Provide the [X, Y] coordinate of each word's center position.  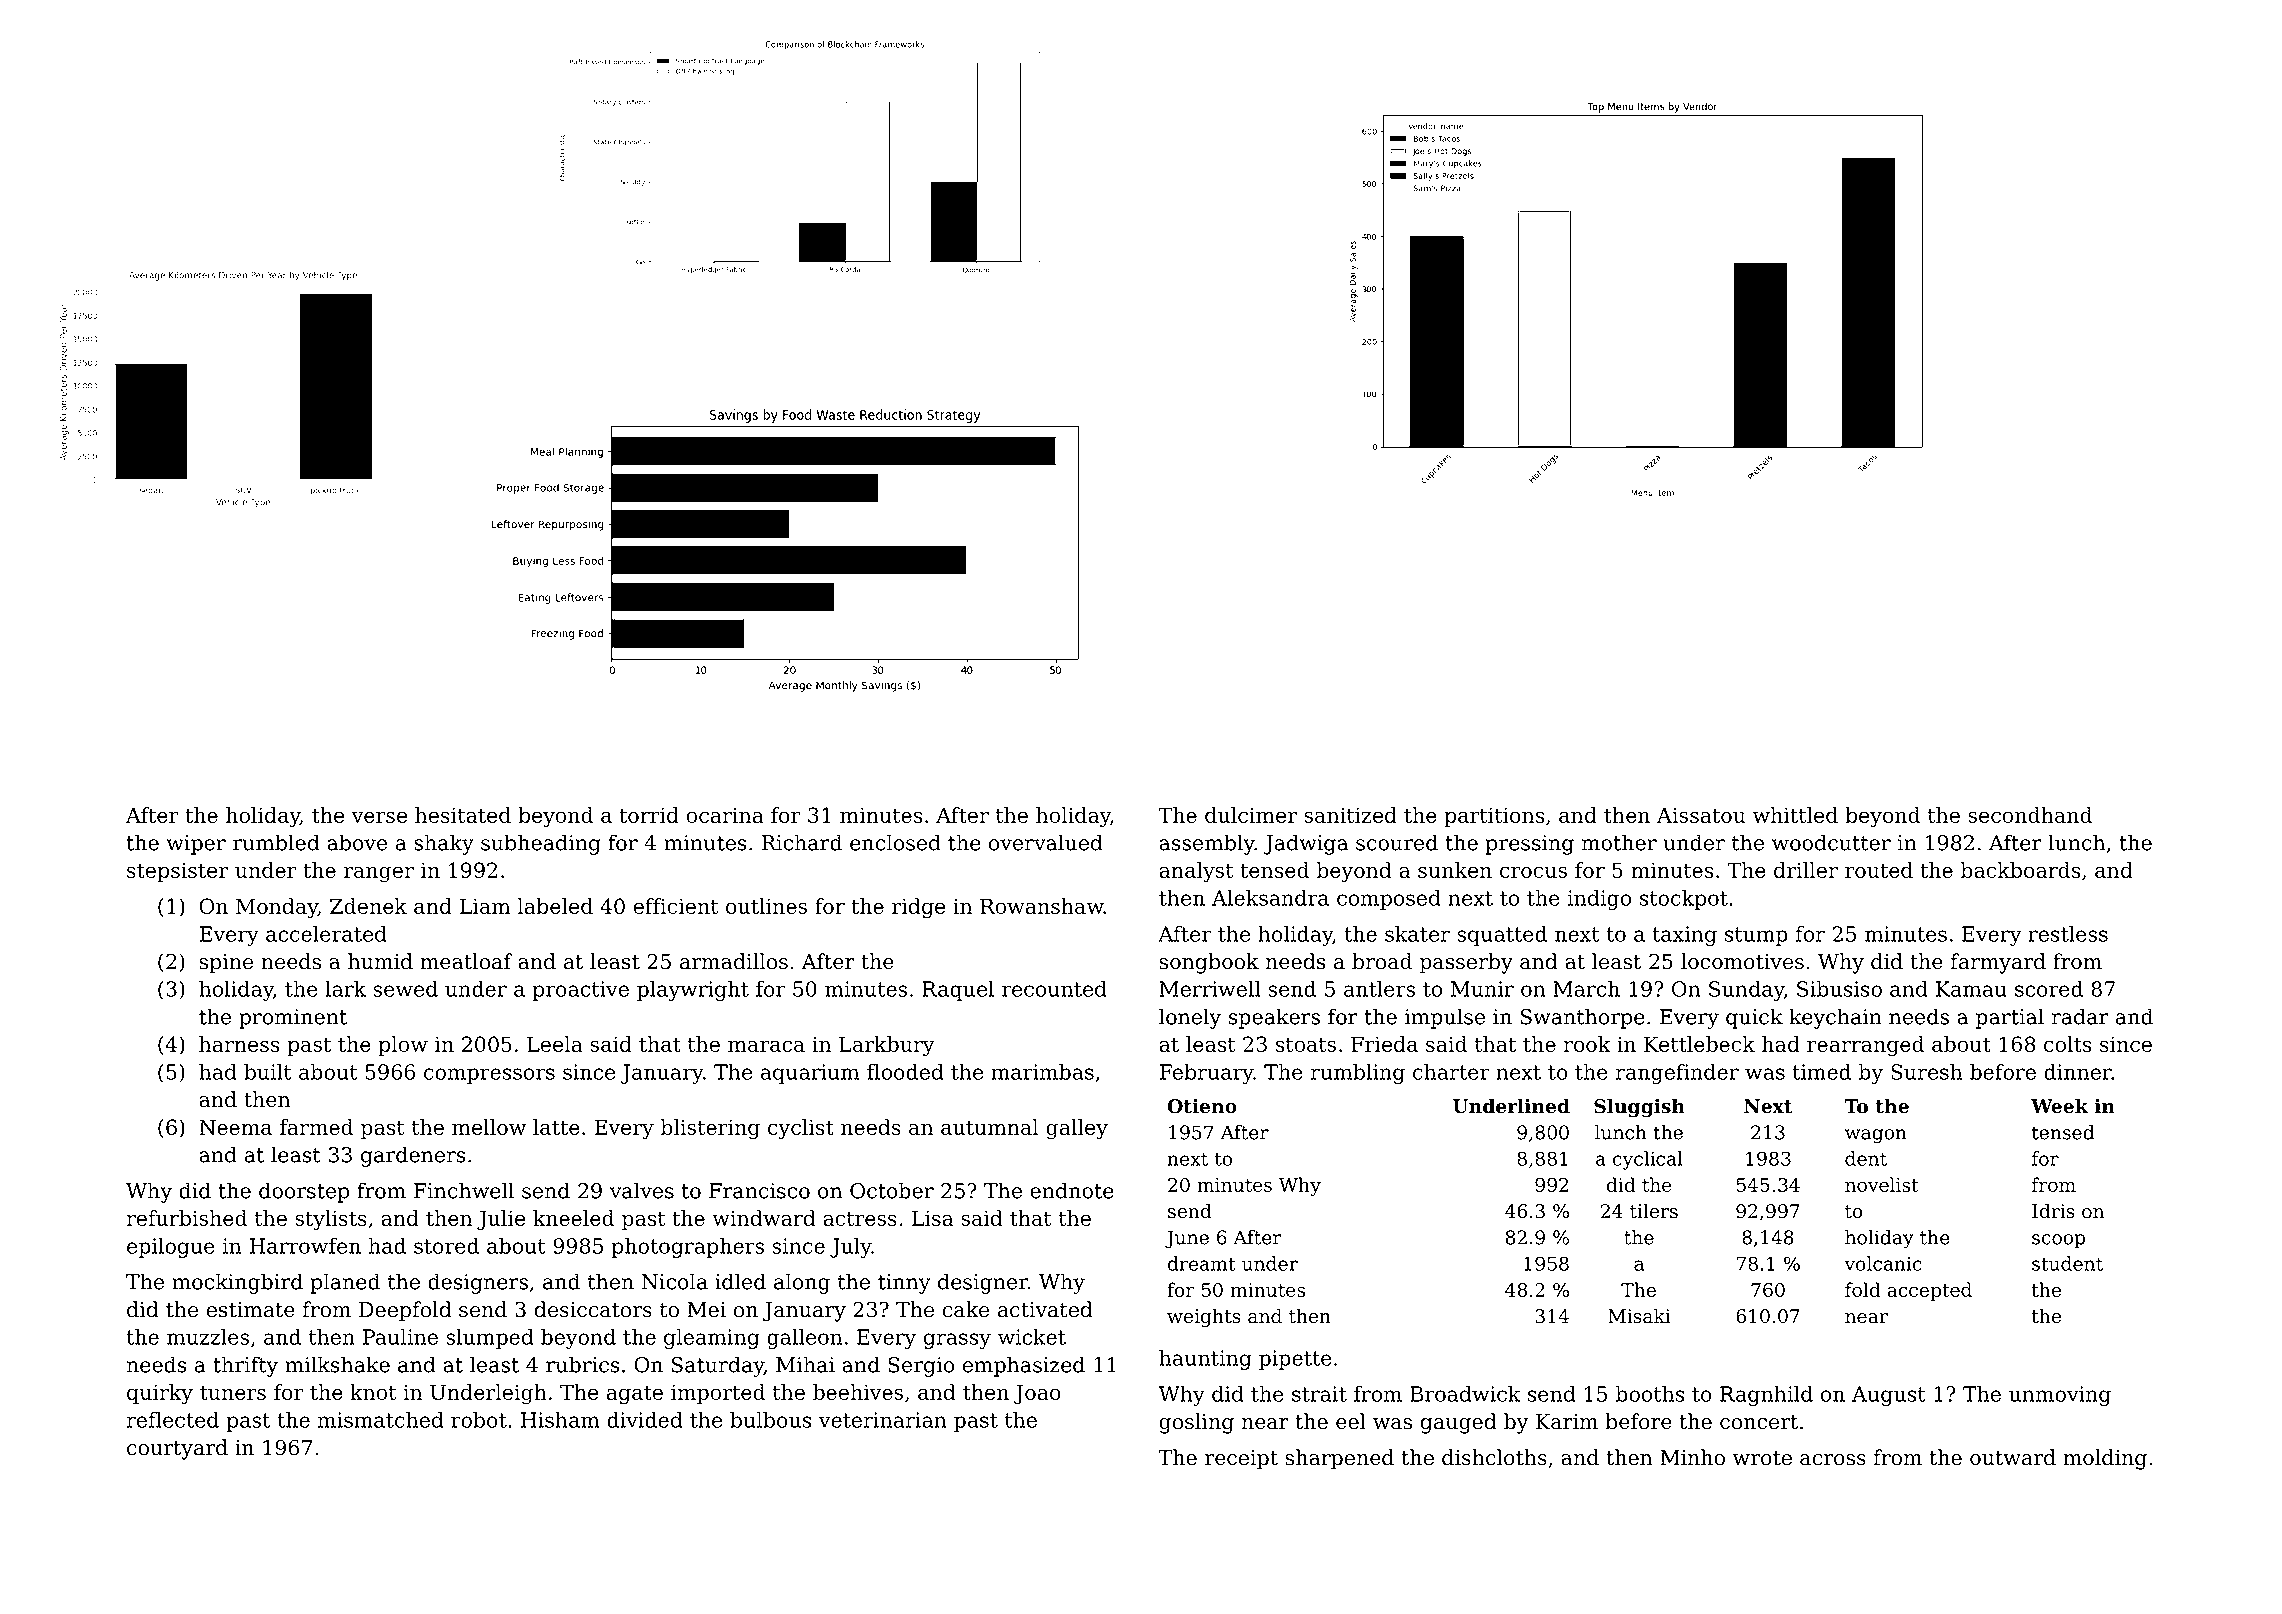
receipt [1241, 1460]
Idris [2053, 1211]
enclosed [895, 842]
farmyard [1998, 963]
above [357, 842]
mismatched [380, 1420]
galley [1077, 1129]
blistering [710, 1129]
